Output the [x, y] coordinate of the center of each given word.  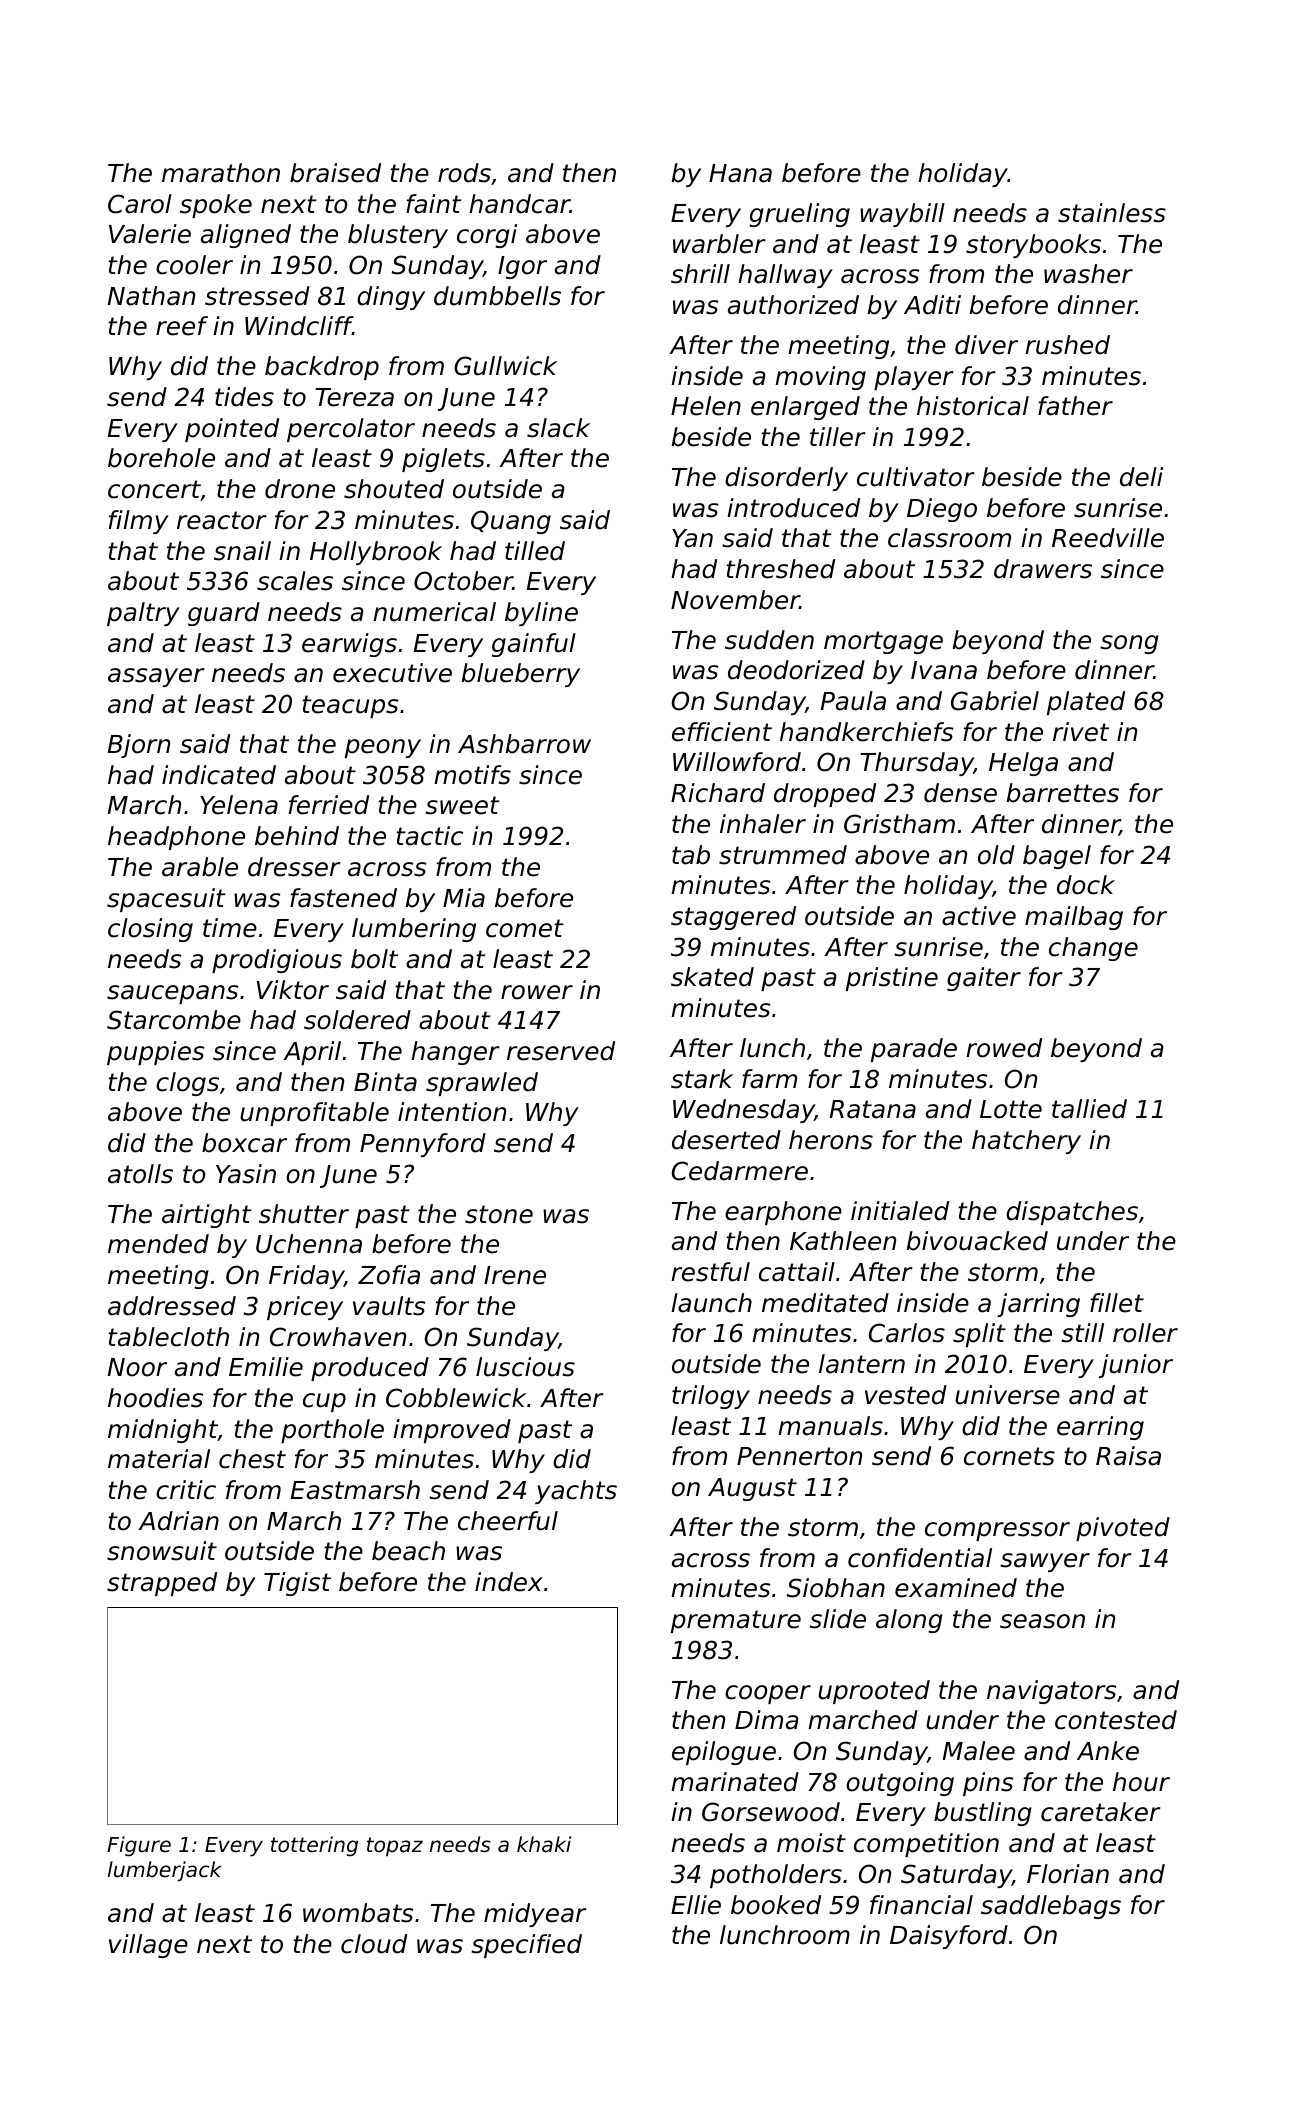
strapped [162, 1584]
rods [464, 173]
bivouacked [977, 1241]
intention [452, 1112]
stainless [1112, 213]
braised [335, 173]
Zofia [389, 1275]
